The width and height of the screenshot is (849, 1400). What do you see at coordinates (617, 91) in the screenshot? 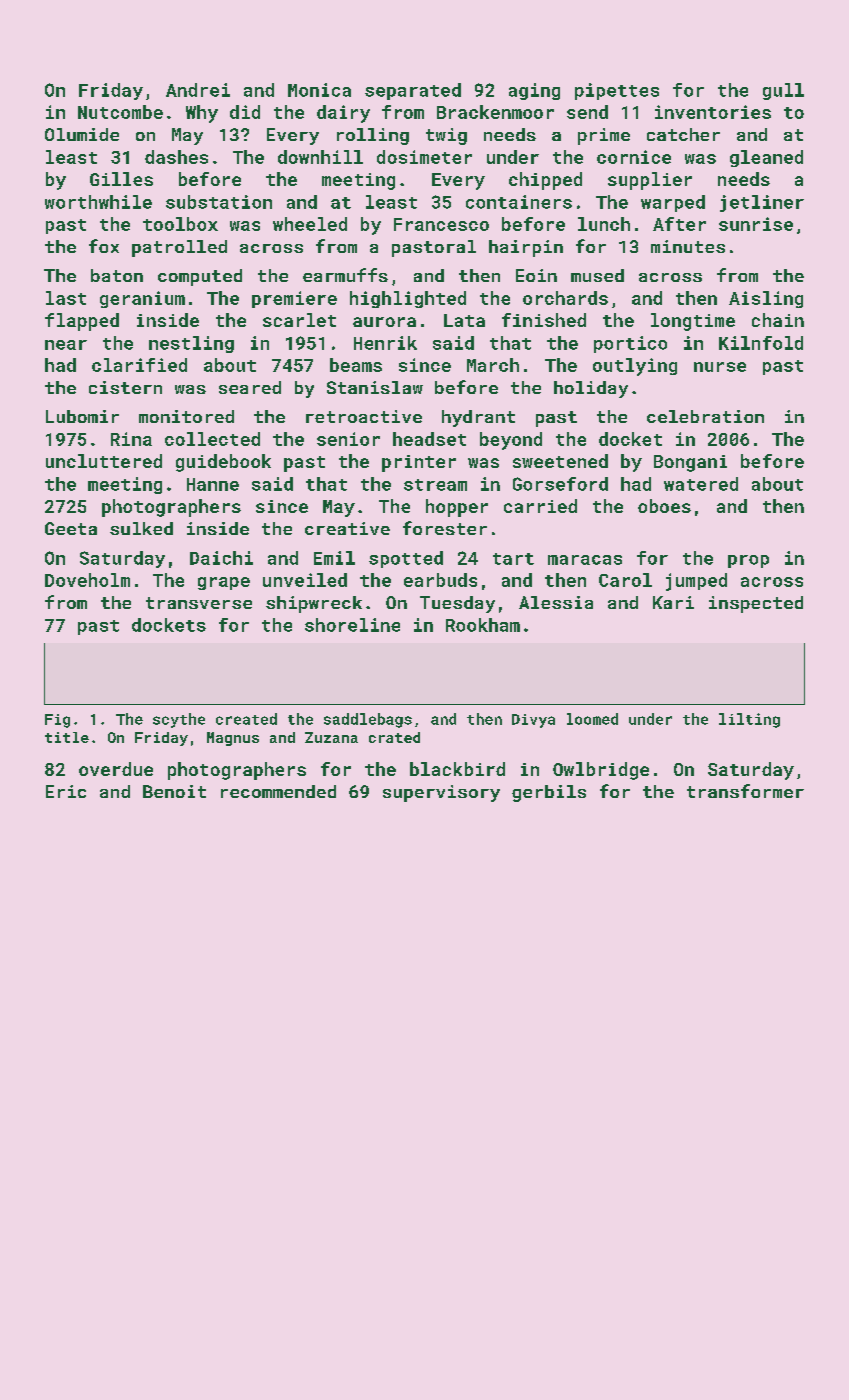
I see `pipettes` at bounding box center [617, 91].
